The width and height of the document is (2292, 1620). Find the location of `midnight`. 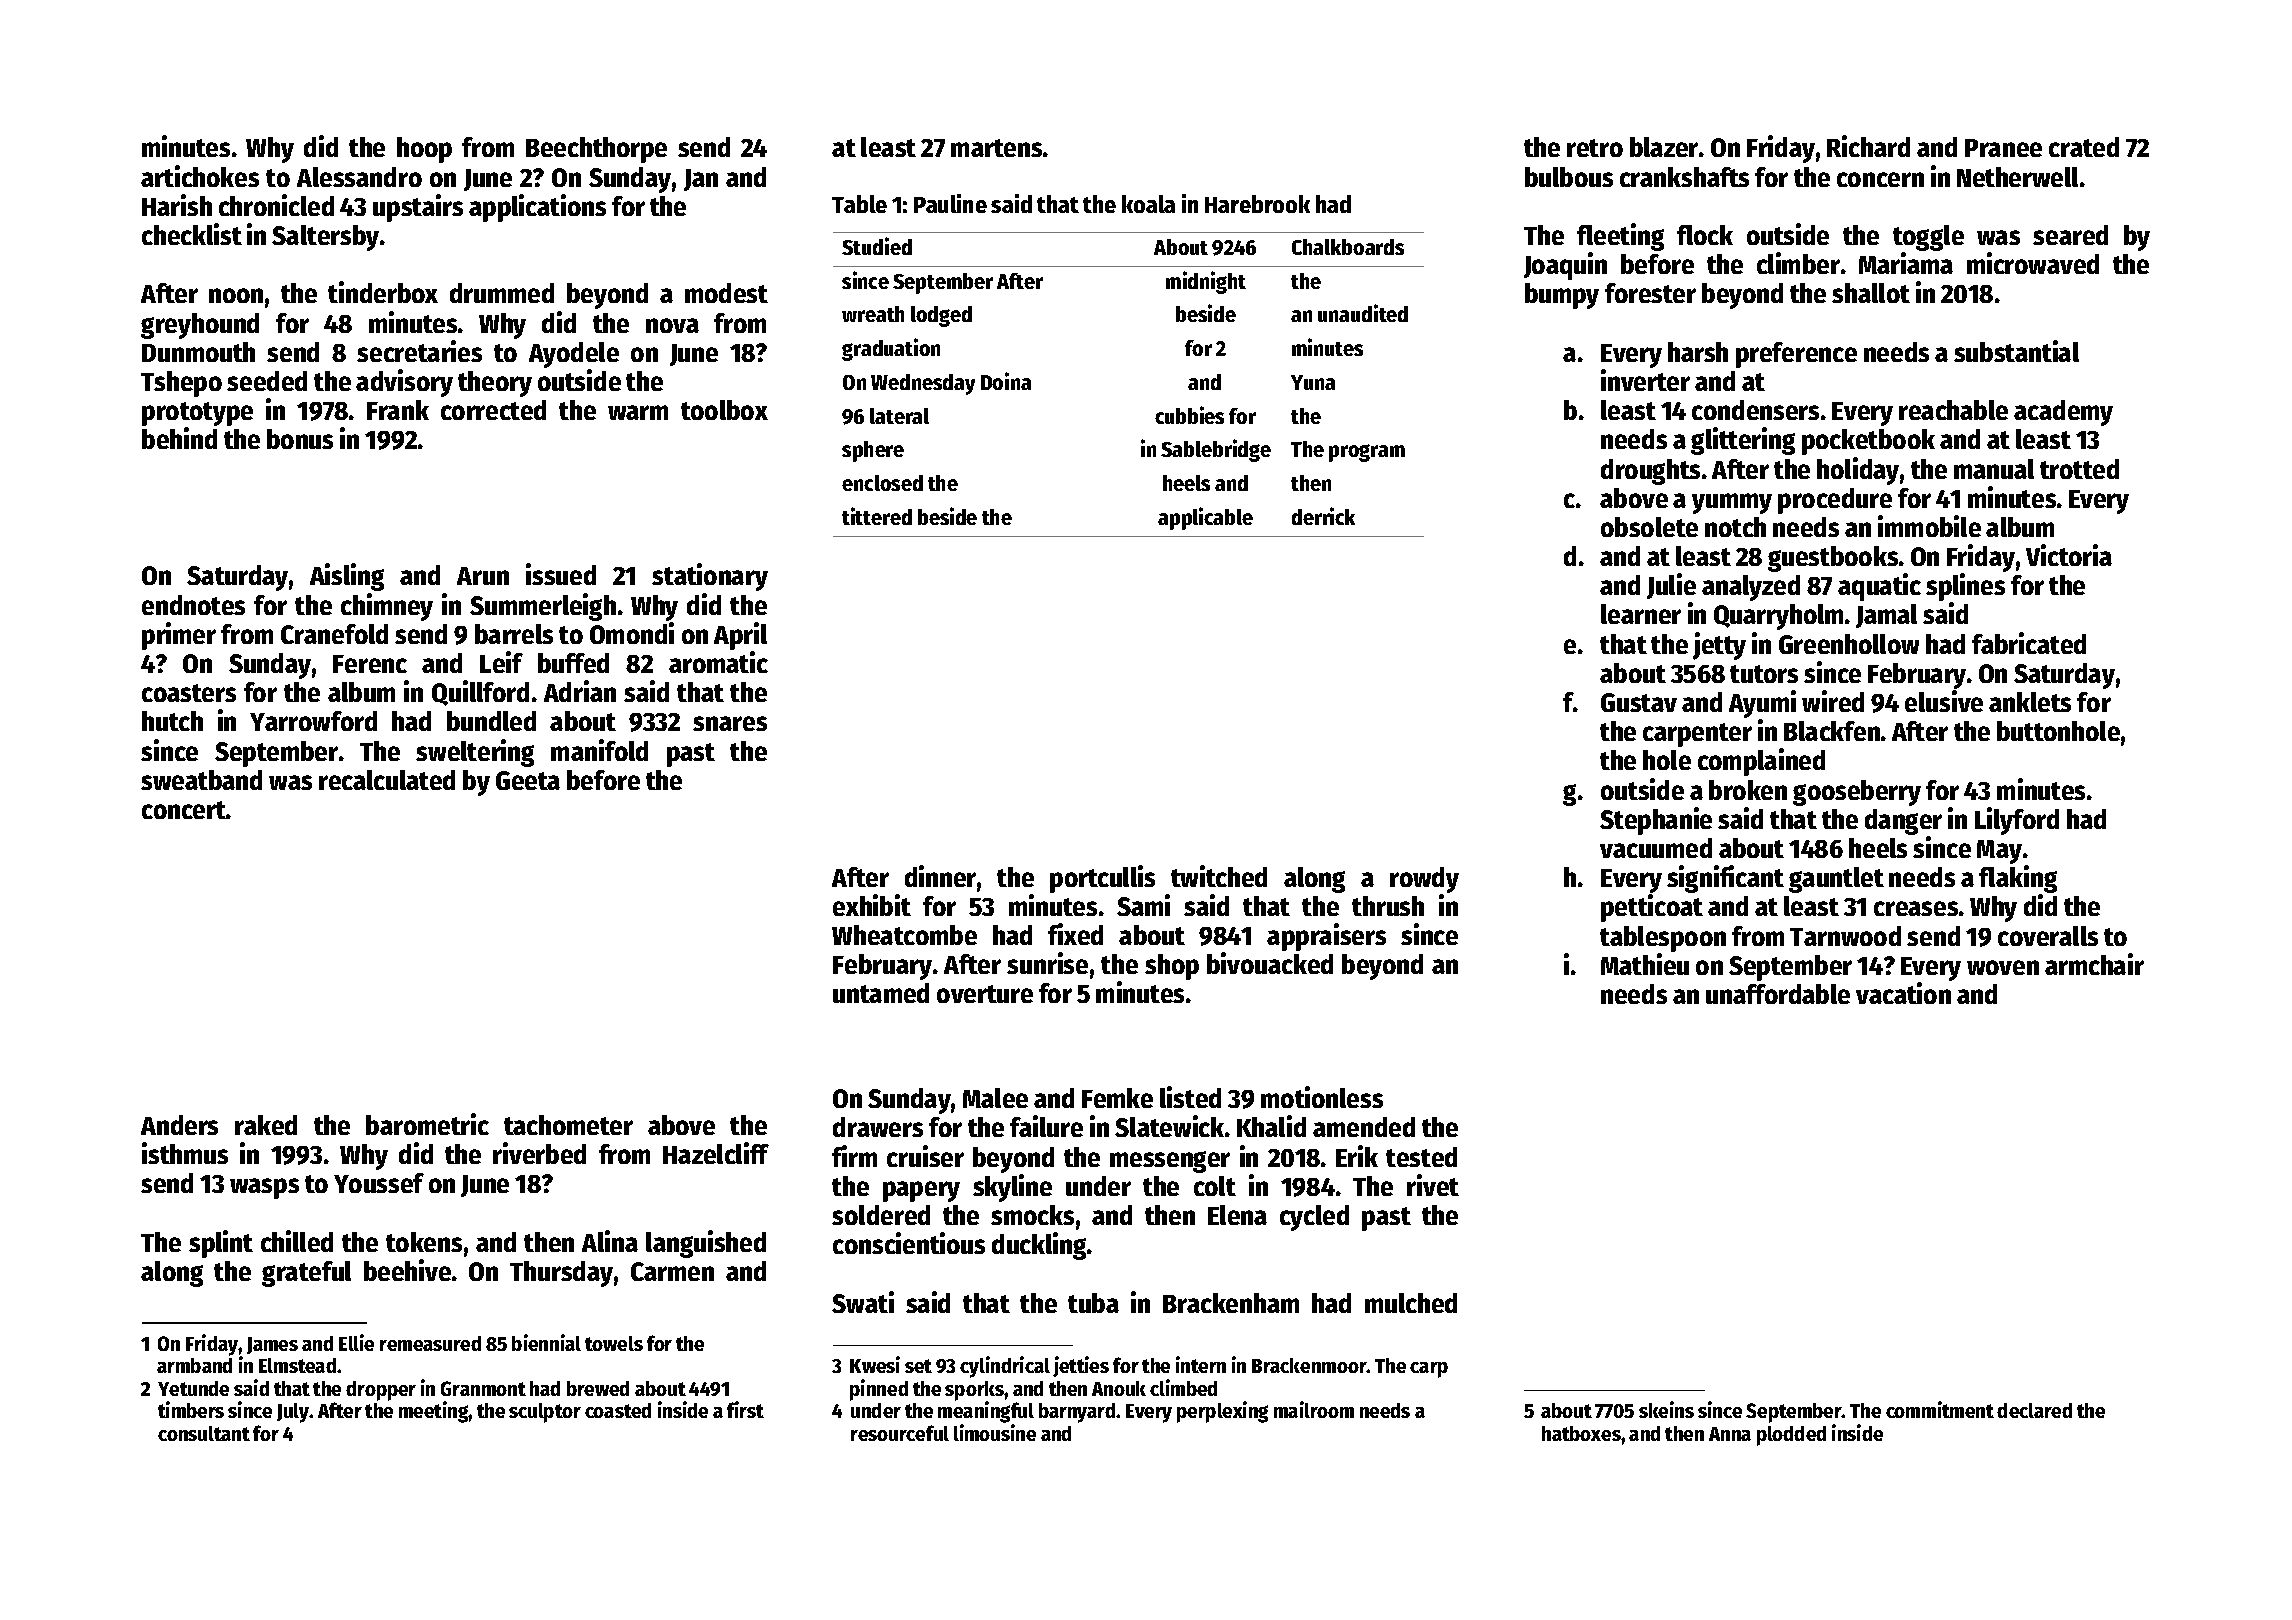

midnight is located at coordinates (1206, 282).
